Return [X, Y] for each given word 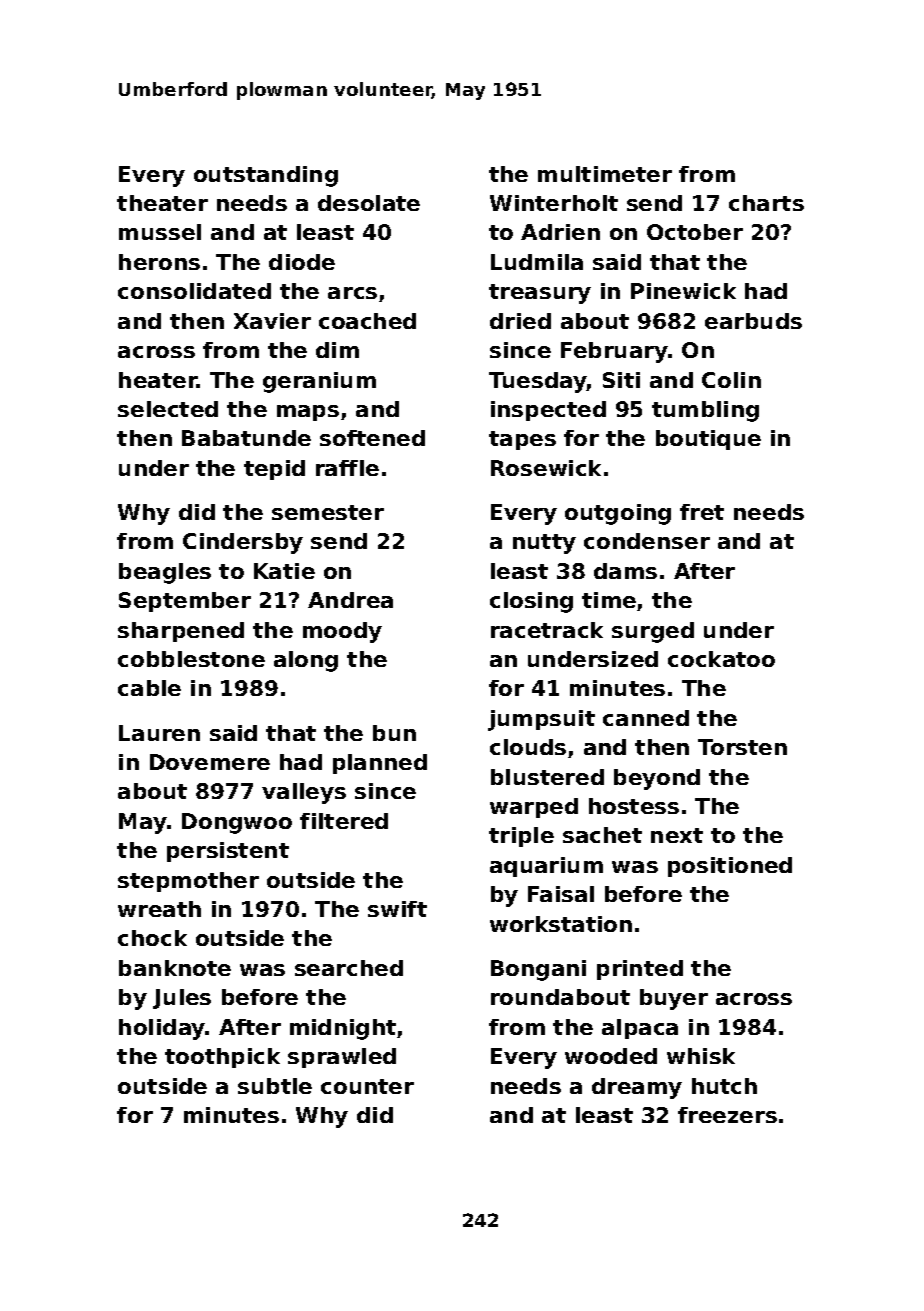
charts [766, 203]
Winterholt [554, 203]
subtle [275, 1086]
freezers [727, 1115]
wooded [611, 1056]
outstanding [266, 176]
